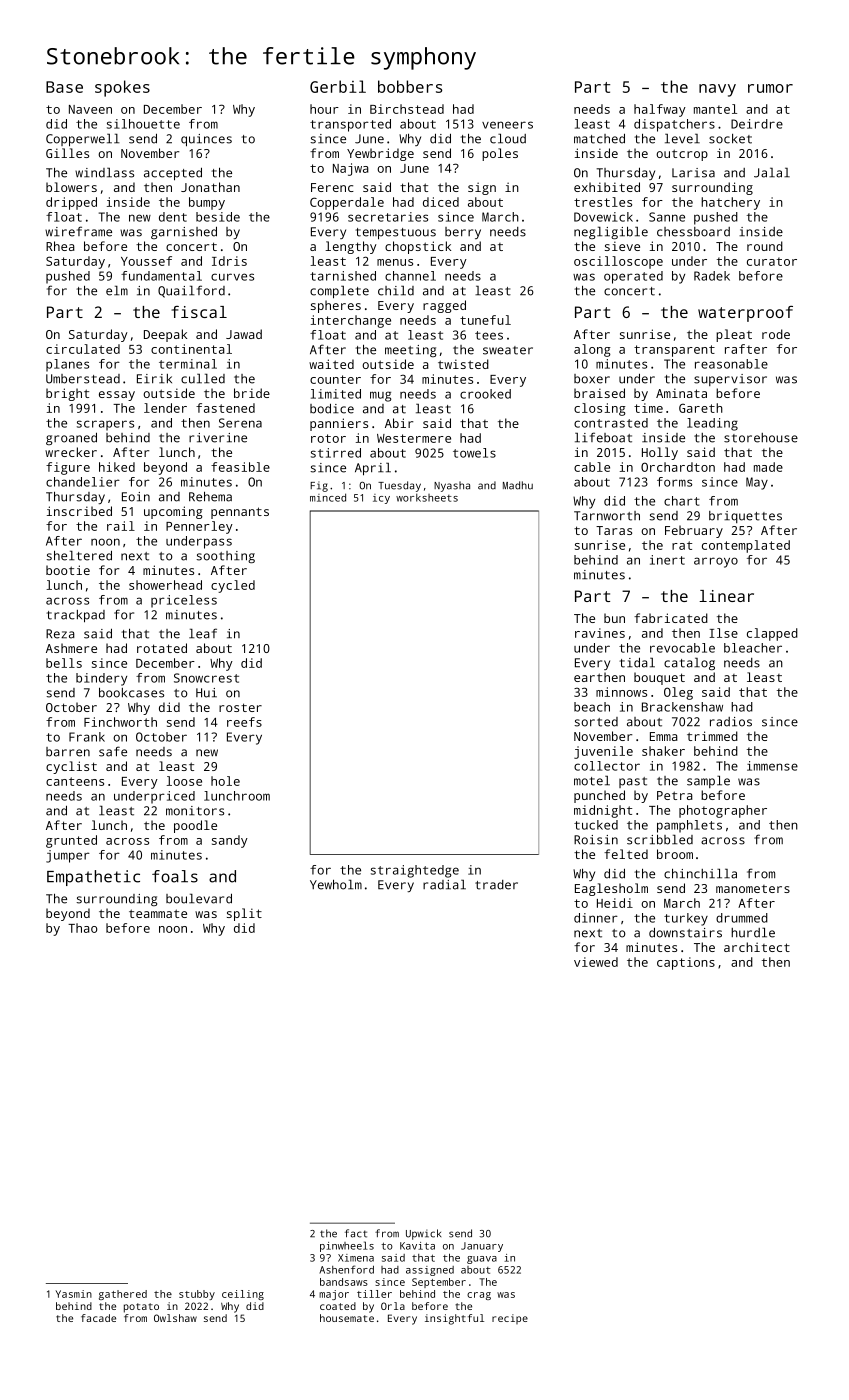  What do you see at coordinates (233, 586) in the image?
I see `cycled` at bounding box center [233, 586].
